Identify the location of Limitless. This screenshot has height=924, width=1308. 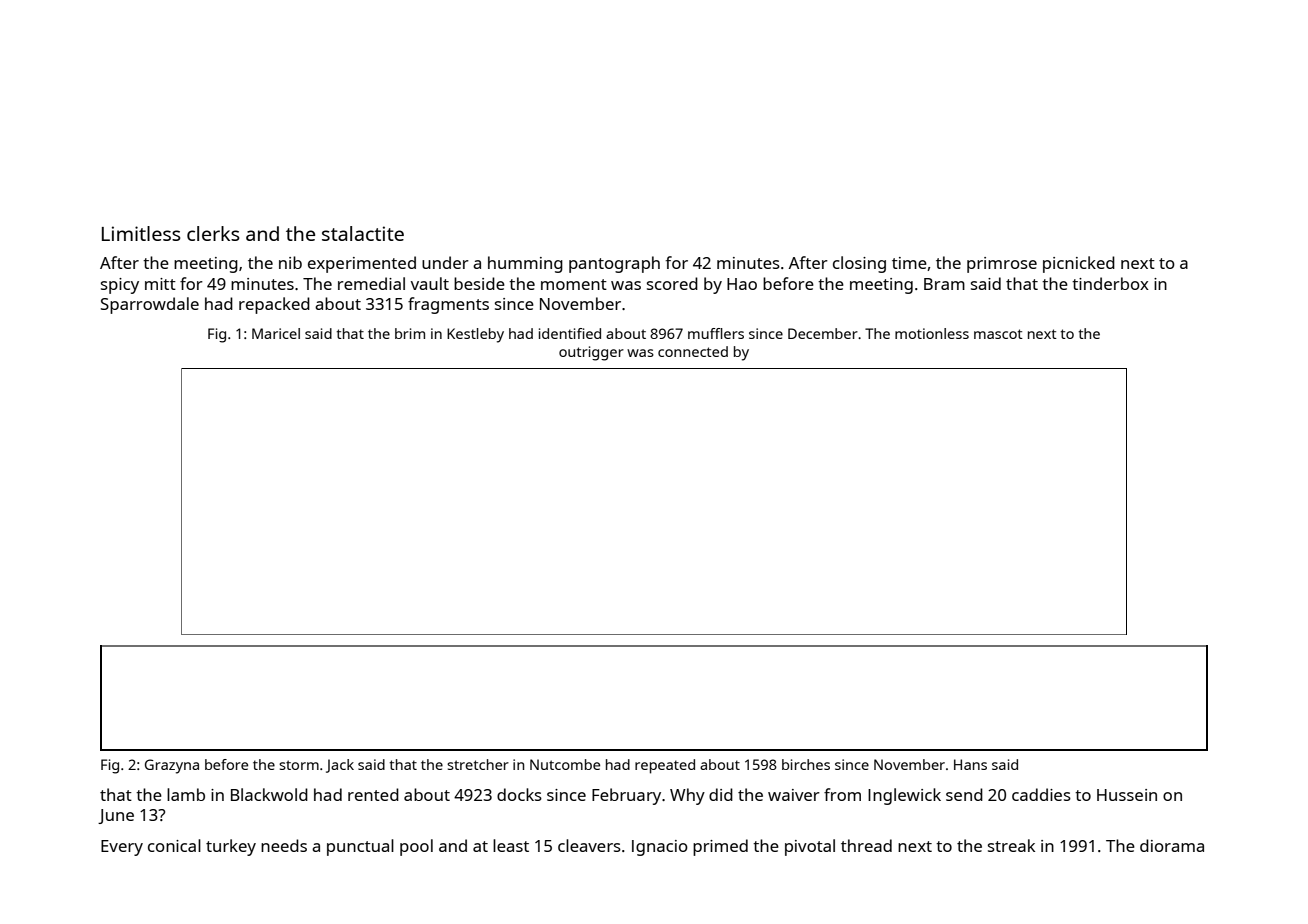
(141, 233).
